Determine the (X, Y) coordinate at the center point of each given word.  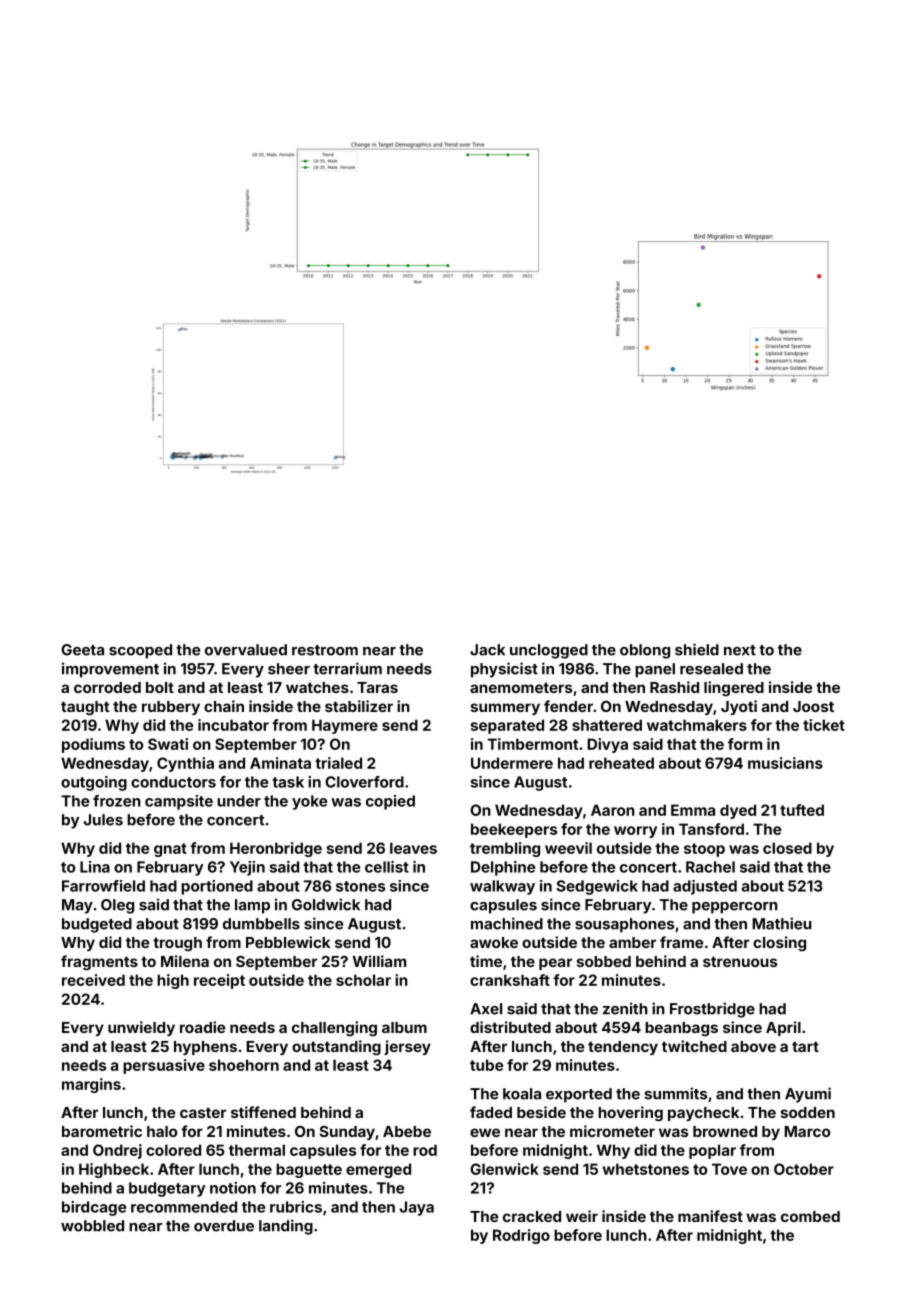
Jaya (417, 1208)
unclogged (549, 651)
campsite (179, 802)
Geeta (82, 650)
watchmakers (697, 725)
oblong (645, 651)
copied (390, 802)
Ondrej (117, 1151)
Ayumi (808, 1095)
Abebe (407, 1131)
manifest (710, 1216)
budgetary (167, 1189)
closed (787, 848)
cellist (387, 867)
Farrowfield (103, 886)
